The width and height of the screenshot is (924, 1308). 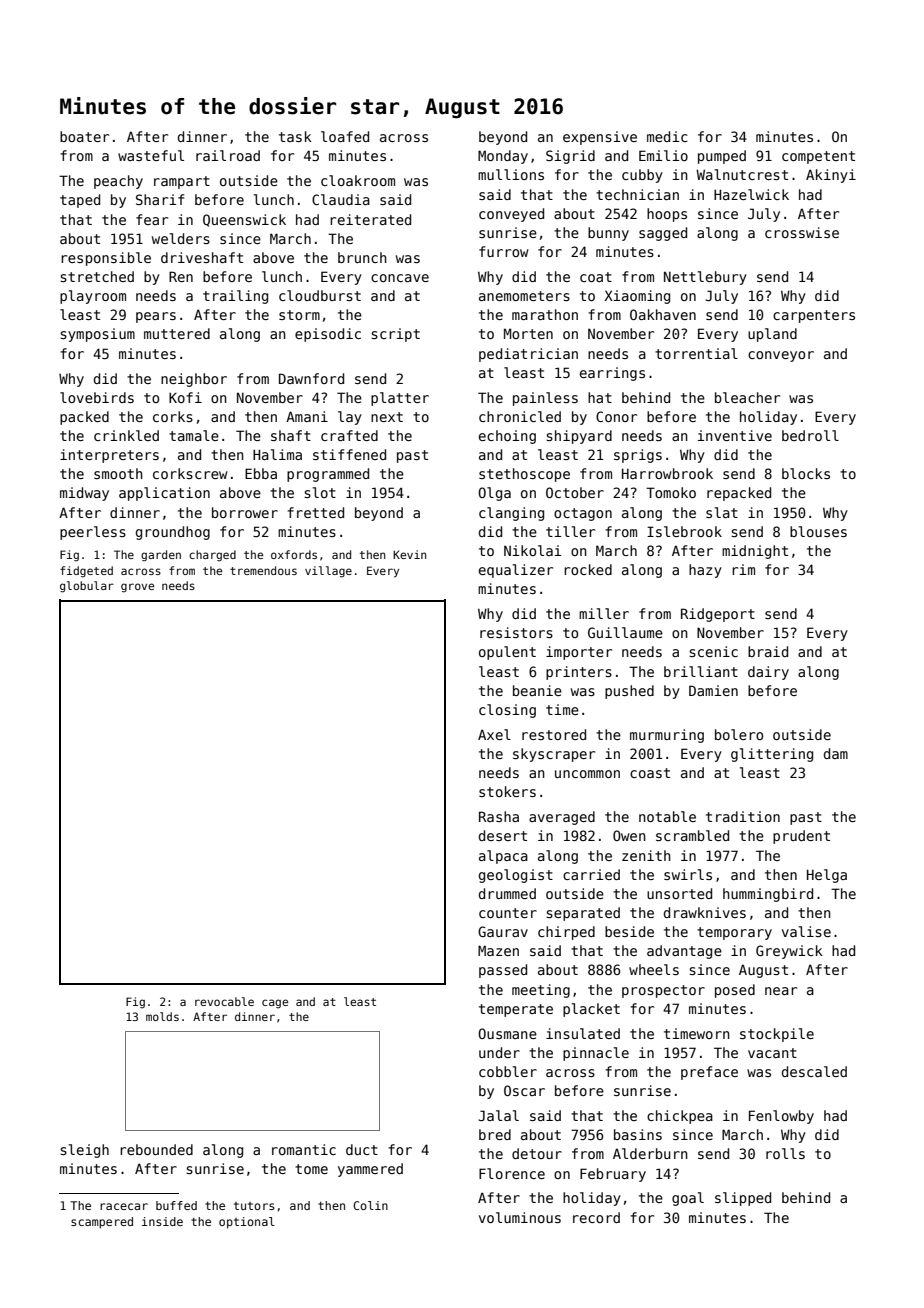 What do you see at coordinates (162, 1016) in the screenshot?
I see `molds` at bounding box center [162, 1016].
